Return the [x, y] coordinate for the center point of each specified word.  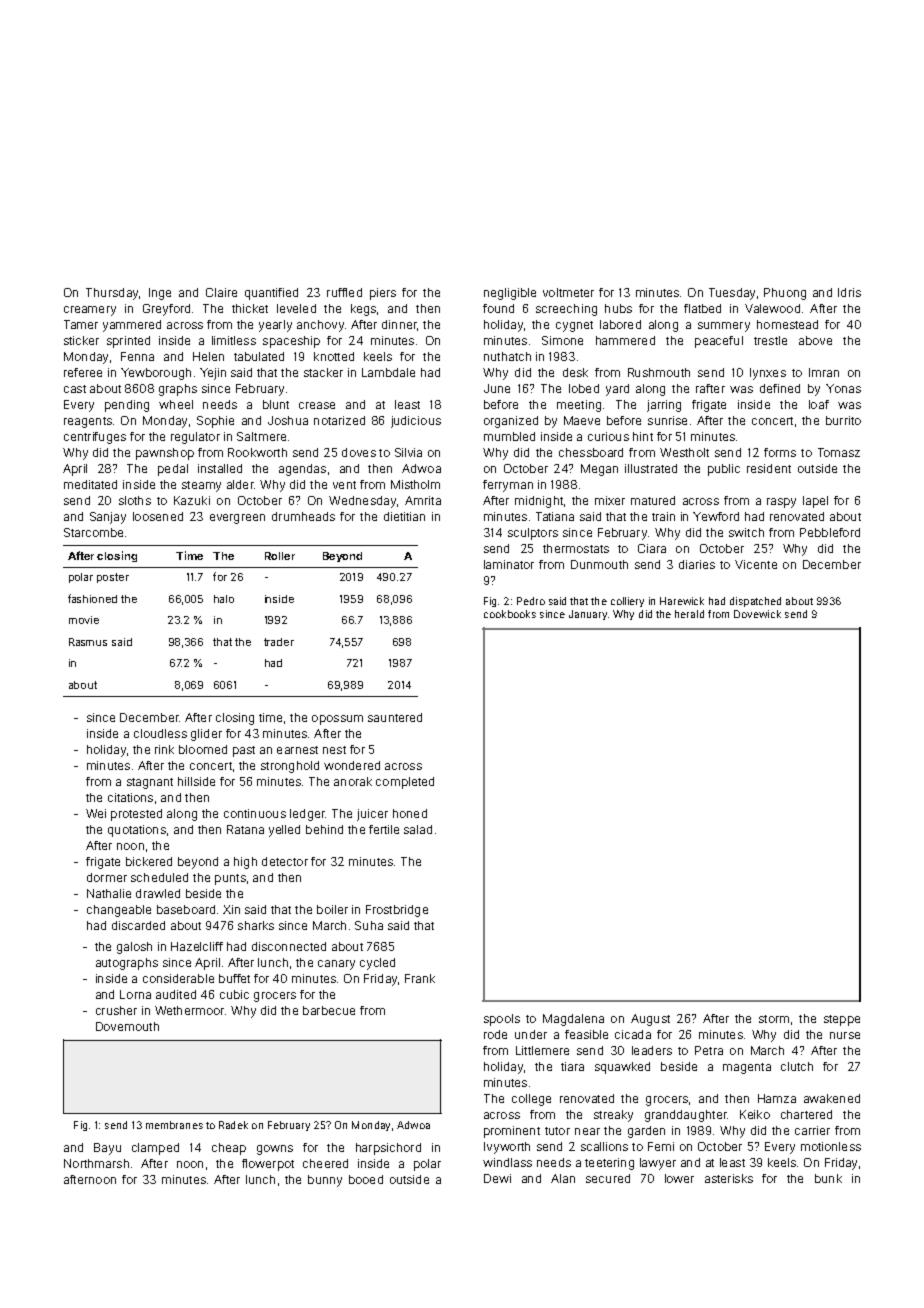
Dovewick [757, 614]
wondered [352, 765]
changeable [119, 911]
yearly [275, 326]
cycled [377, 964]
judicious [416, 422]
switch [746, 532]
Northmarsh [96, 1163]
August [650, 1020]
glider [206, 735]
